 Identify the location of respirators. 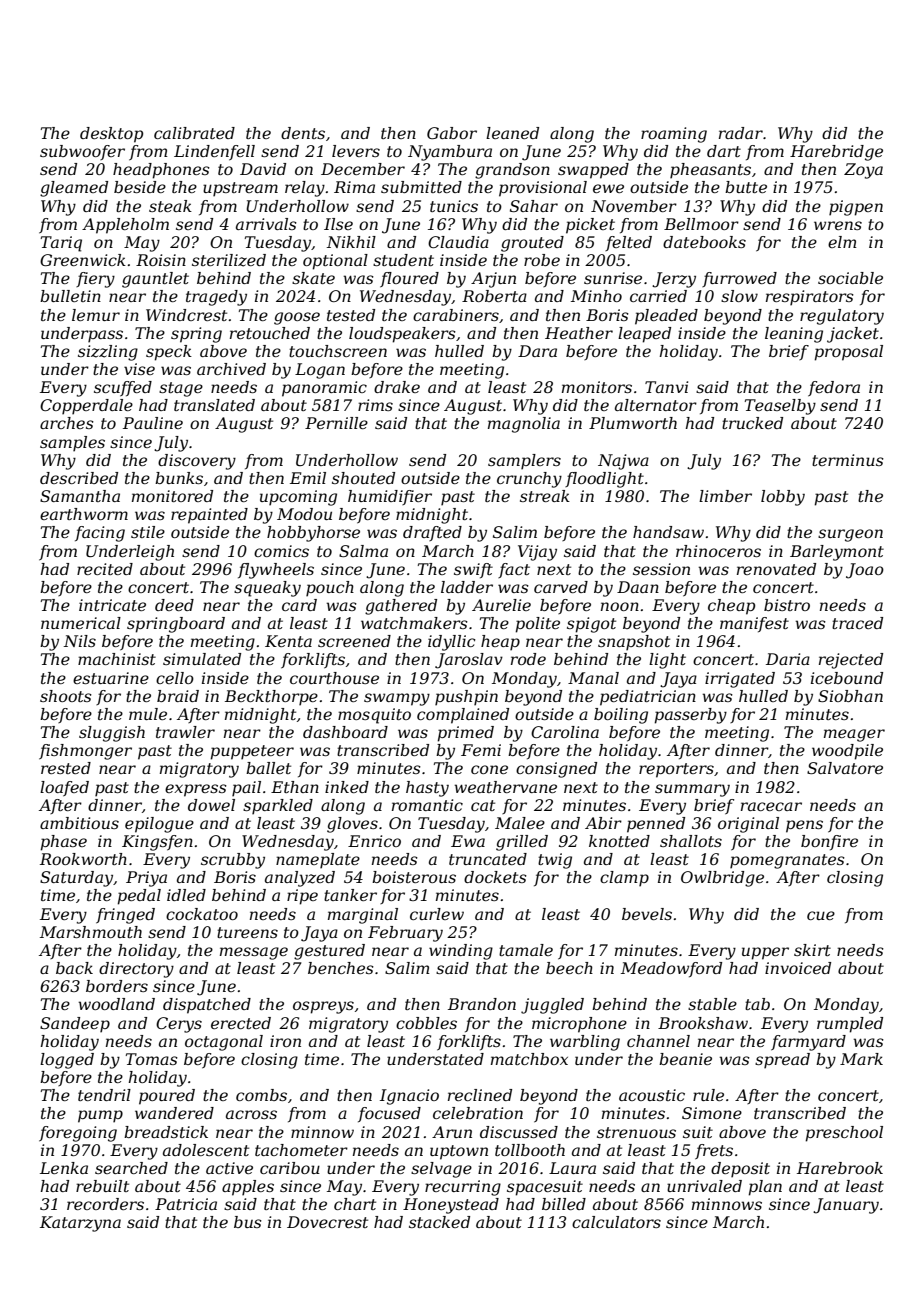
(810, 298).
